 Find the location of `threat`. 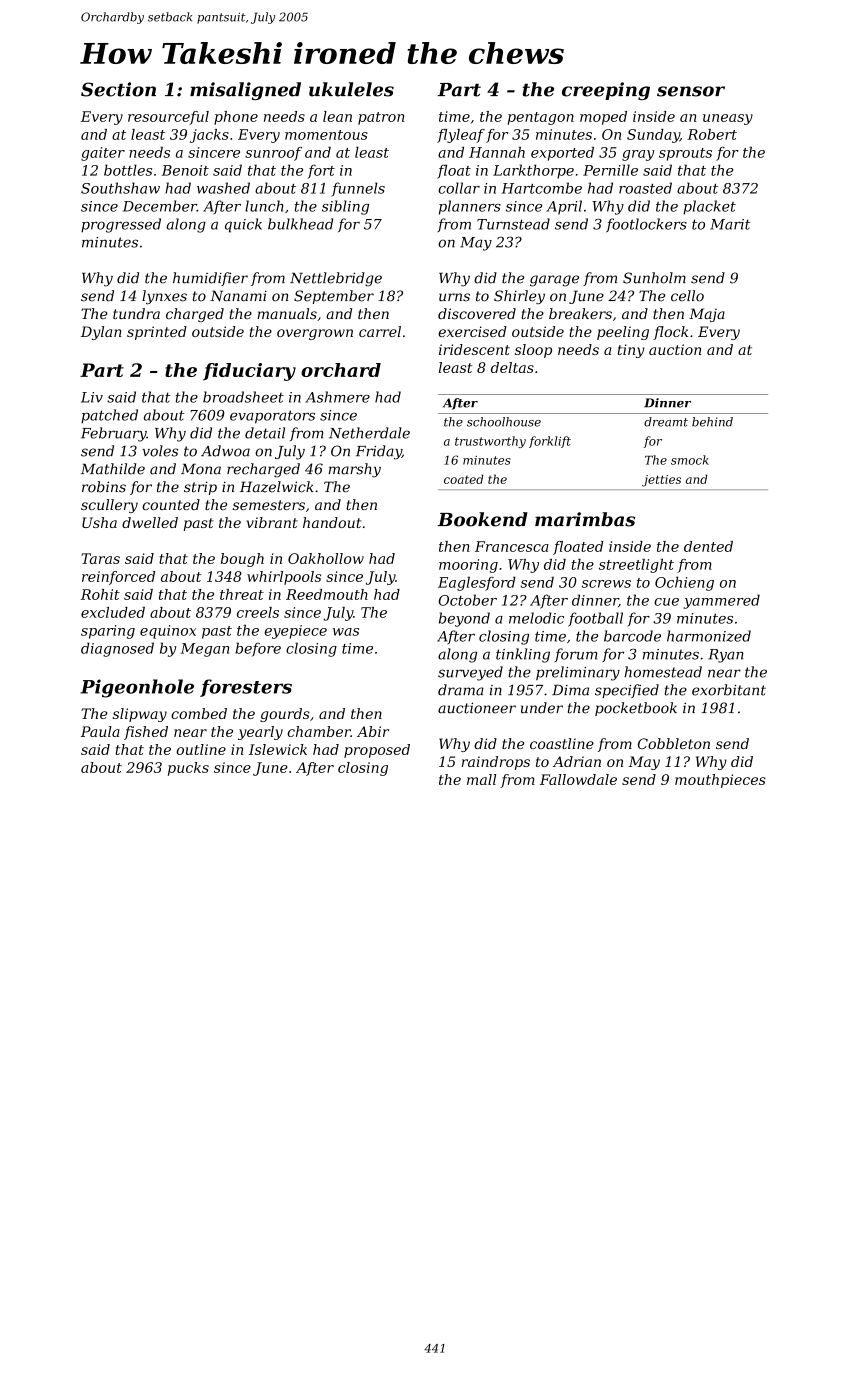

threat is located at coordinates (242, 594).
